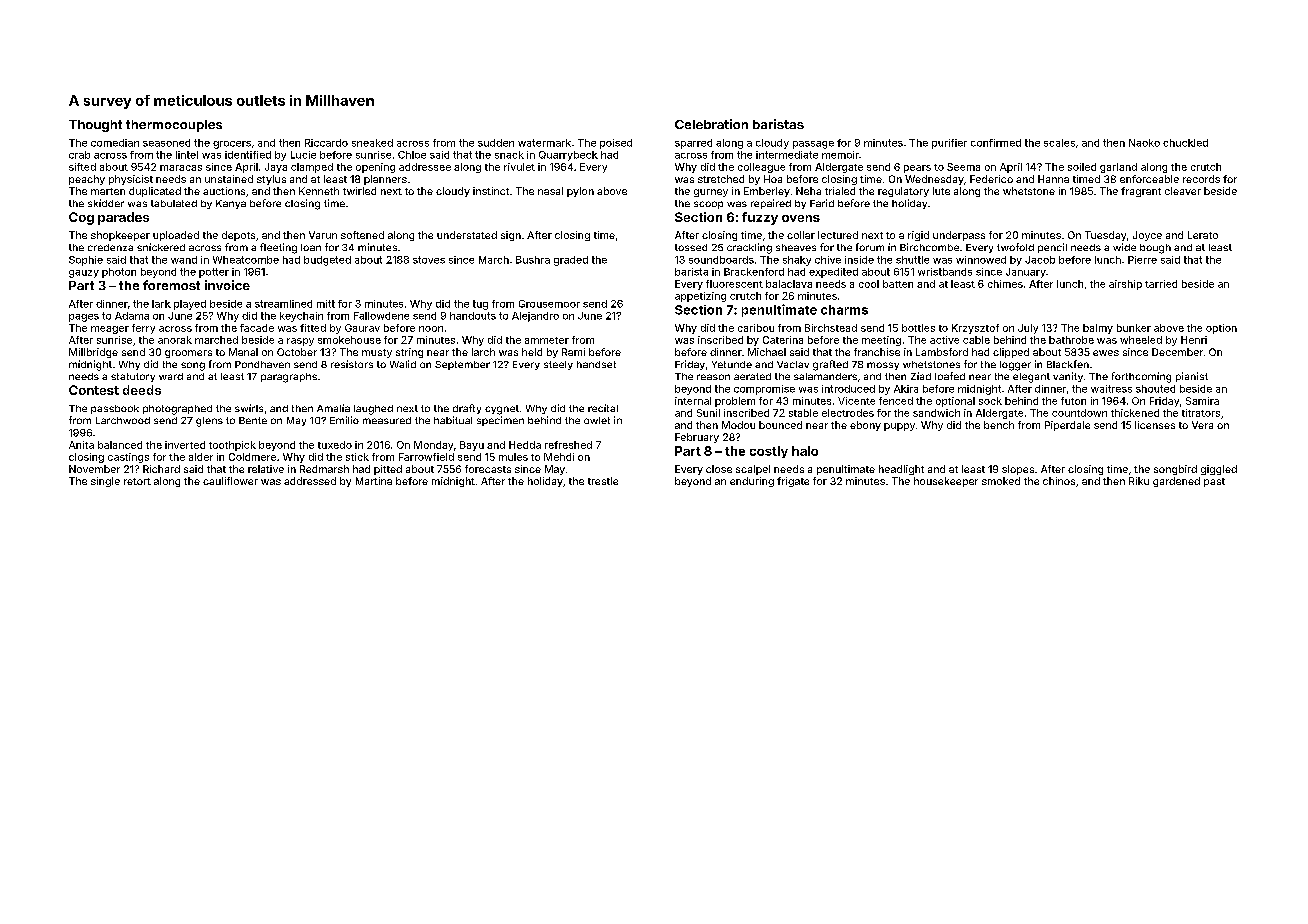 This screenshot has width=1308, height=924. What do you see at coordinates (177, 410) in the screenshot?
I see `photographed` at bounding box center [177, 410].
